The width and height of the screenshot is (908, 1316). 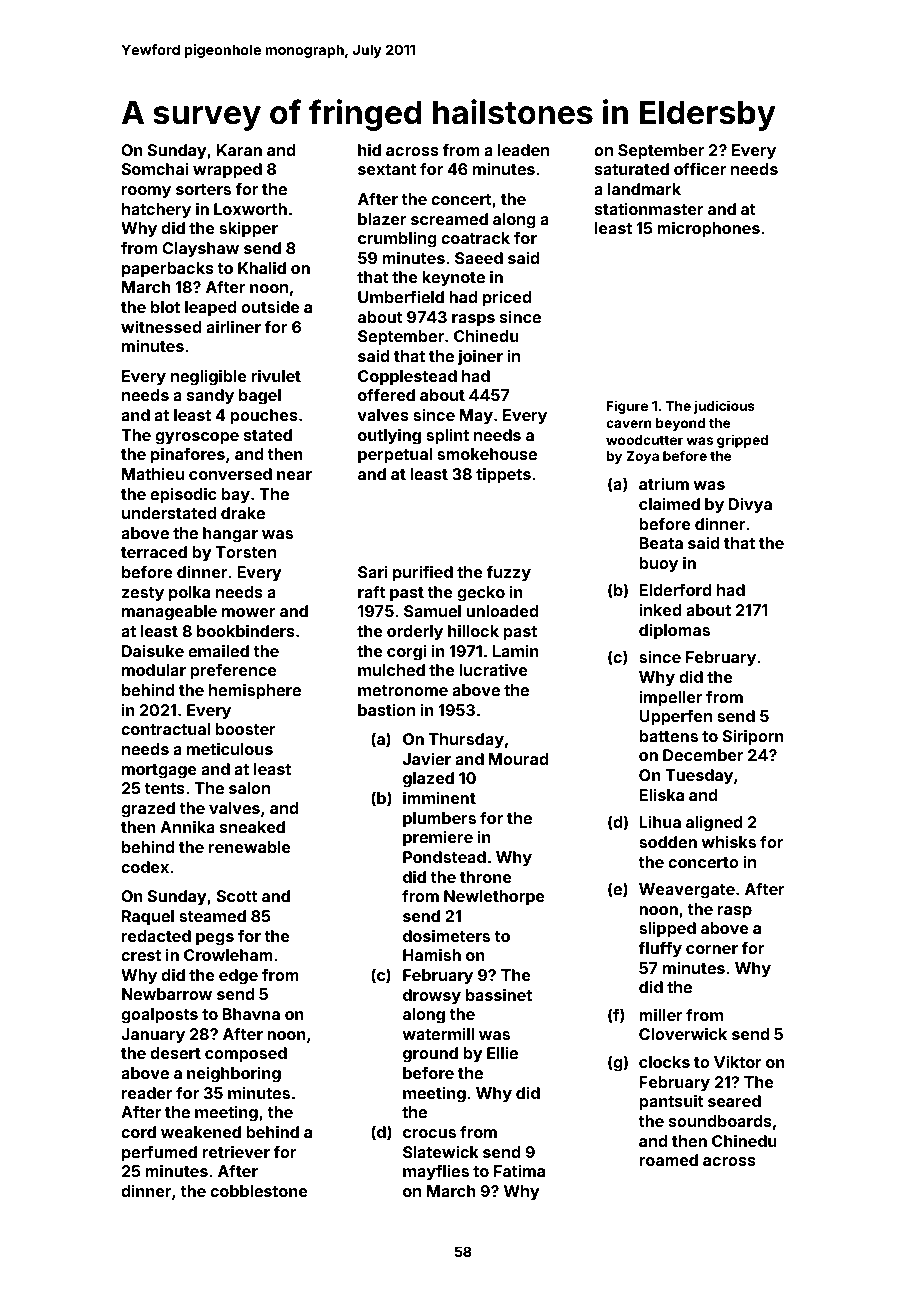 I want to click on hid, so click(x=369, y=149).
